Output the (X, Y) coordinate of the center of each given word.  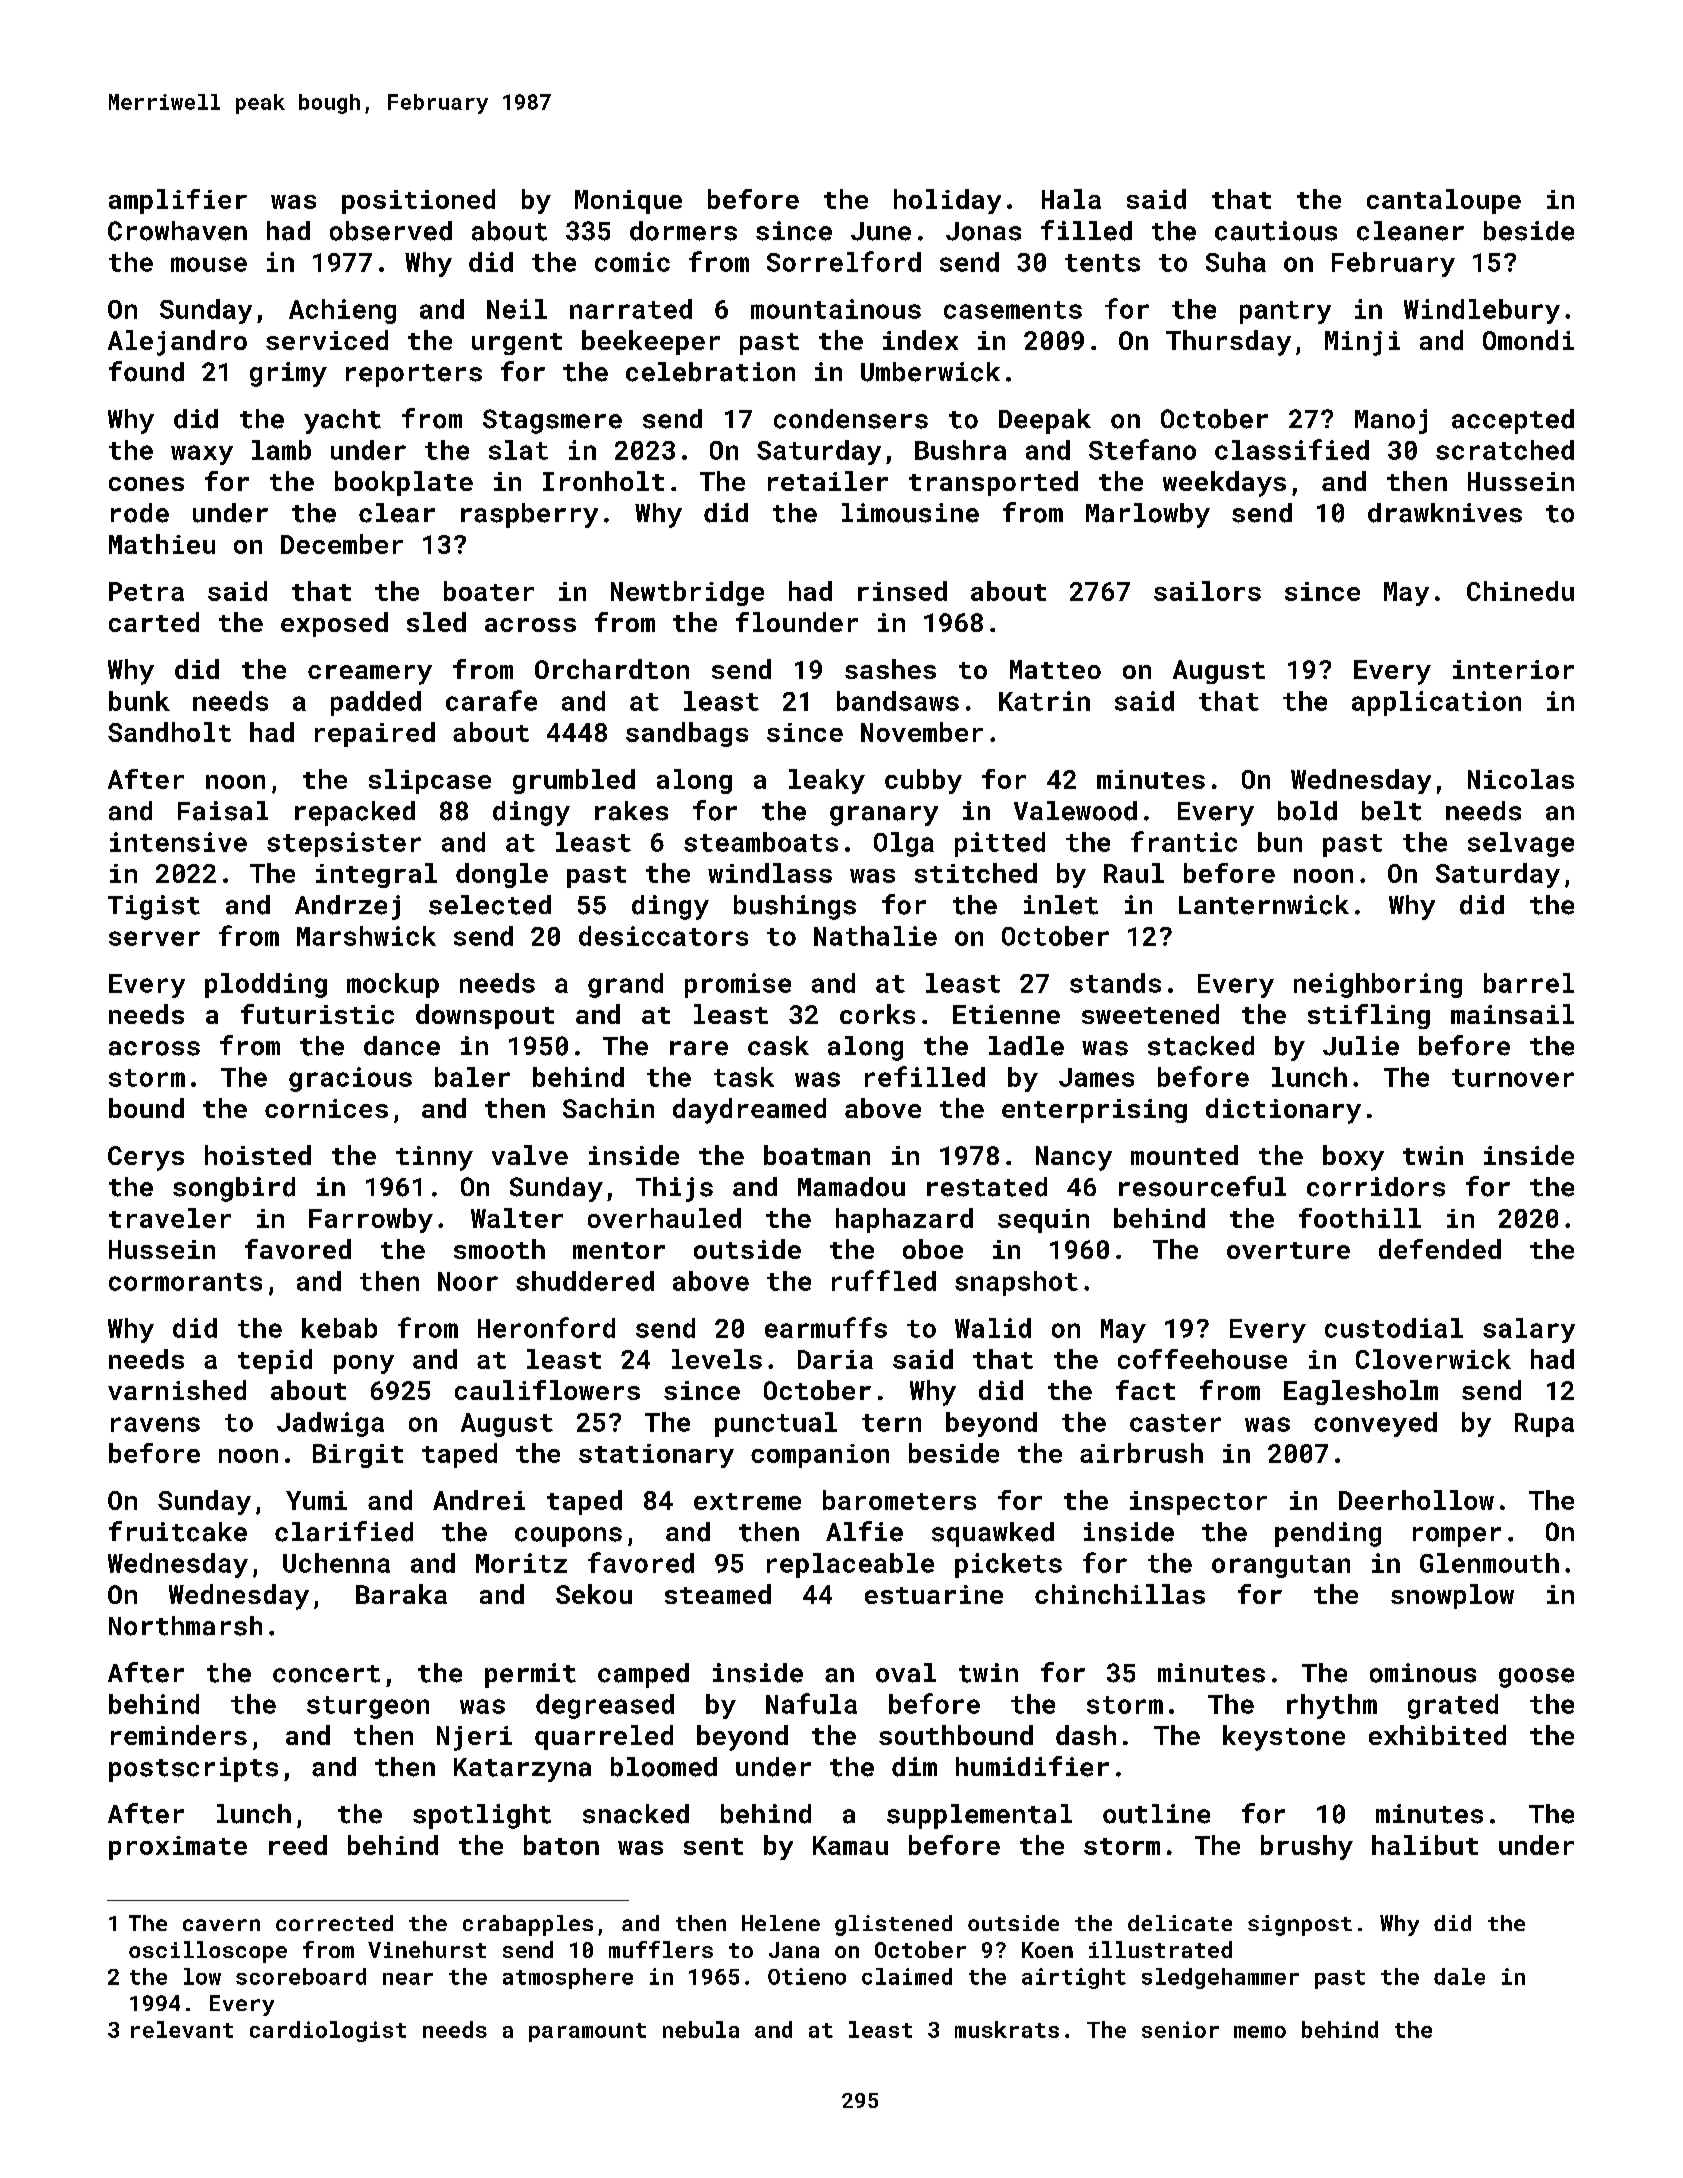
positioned (418, 201)
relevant (182, 2029)
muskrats (1007, 2029)
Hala (1071, 199)
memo (1260, 2032)
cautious (1276, 231)
